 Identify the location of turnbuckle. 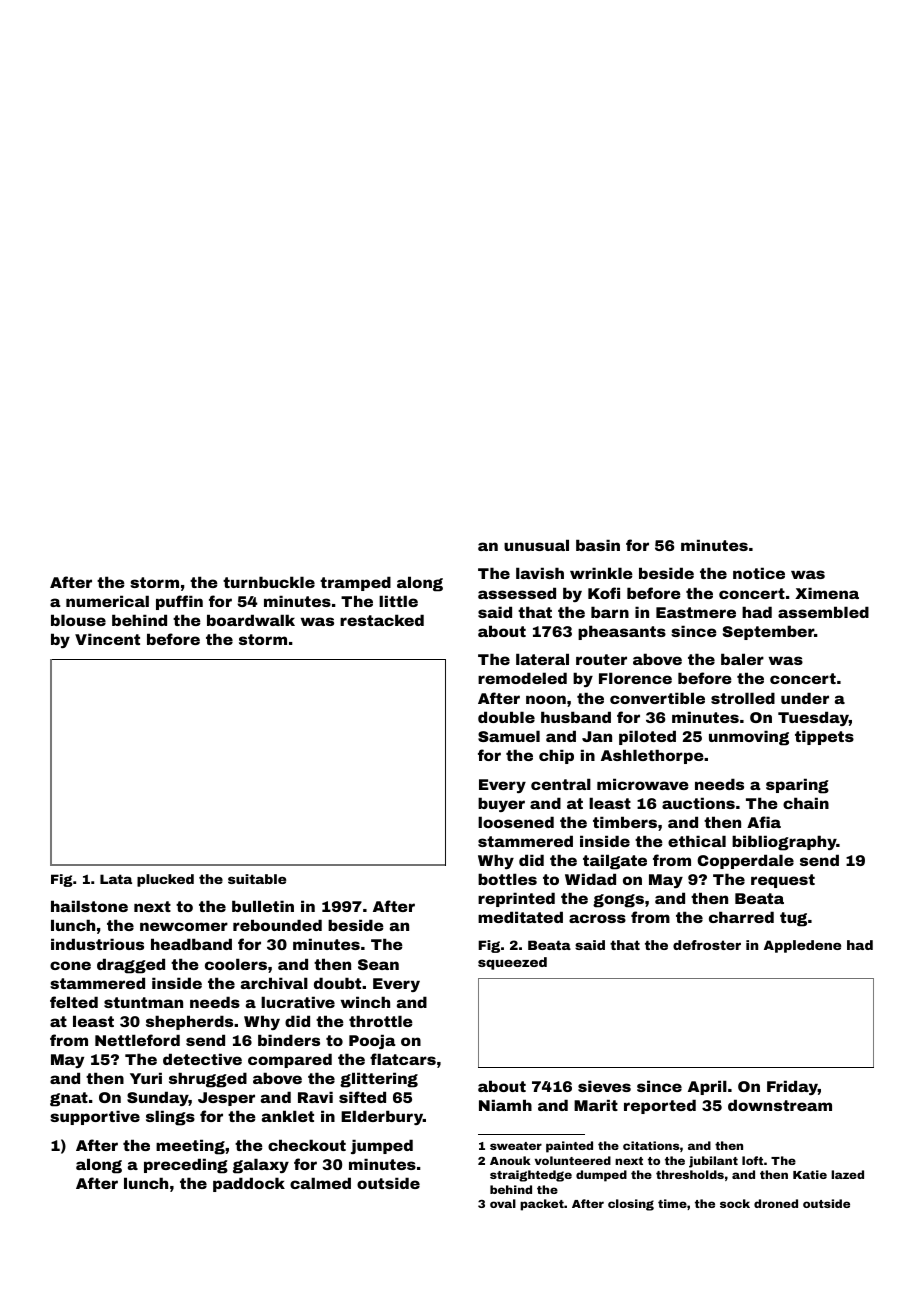
(269, 582).
